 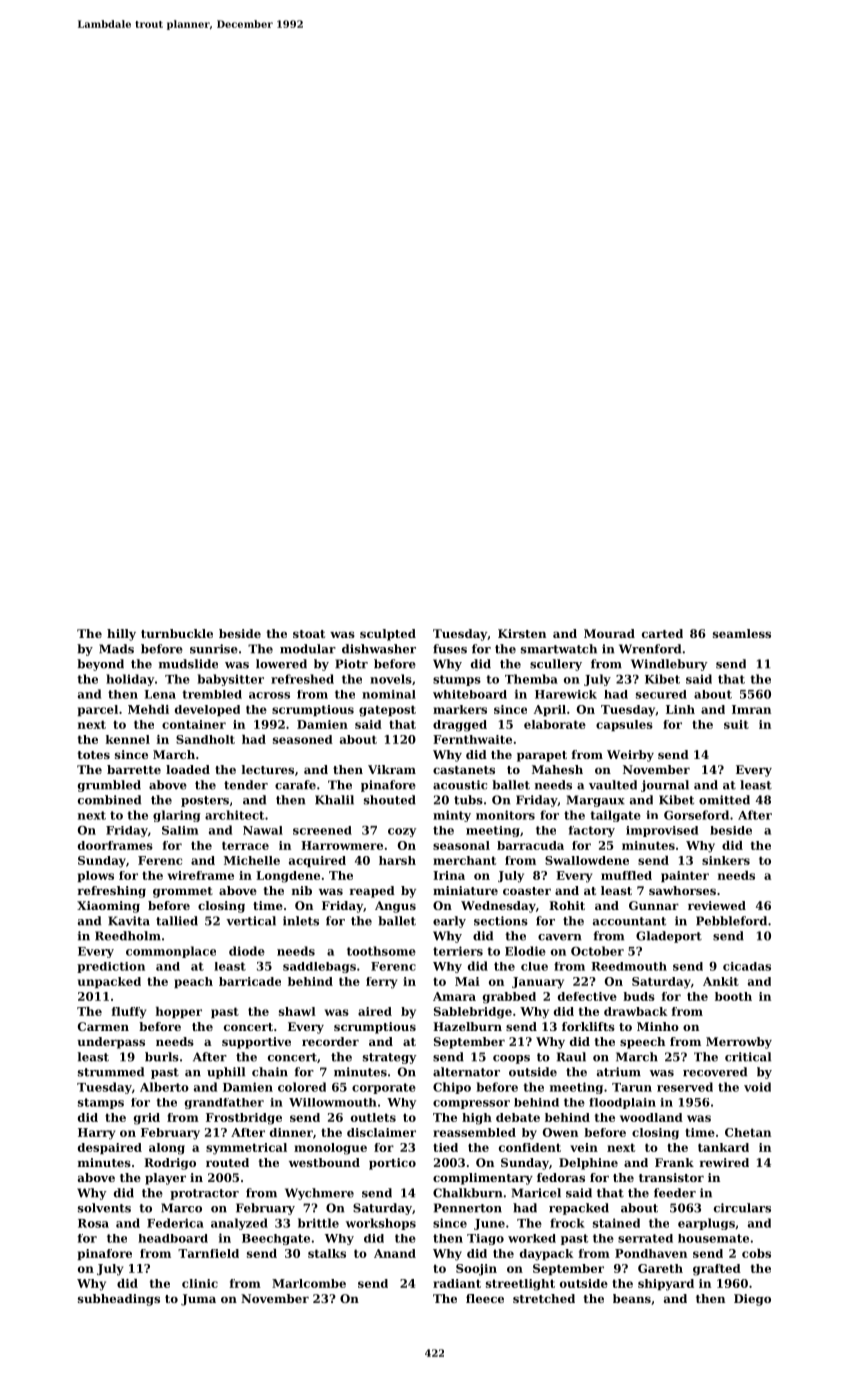 What do you see at coordinates (180, 830) in the page?
I see `Salim` at bounding box center [180, 830].
